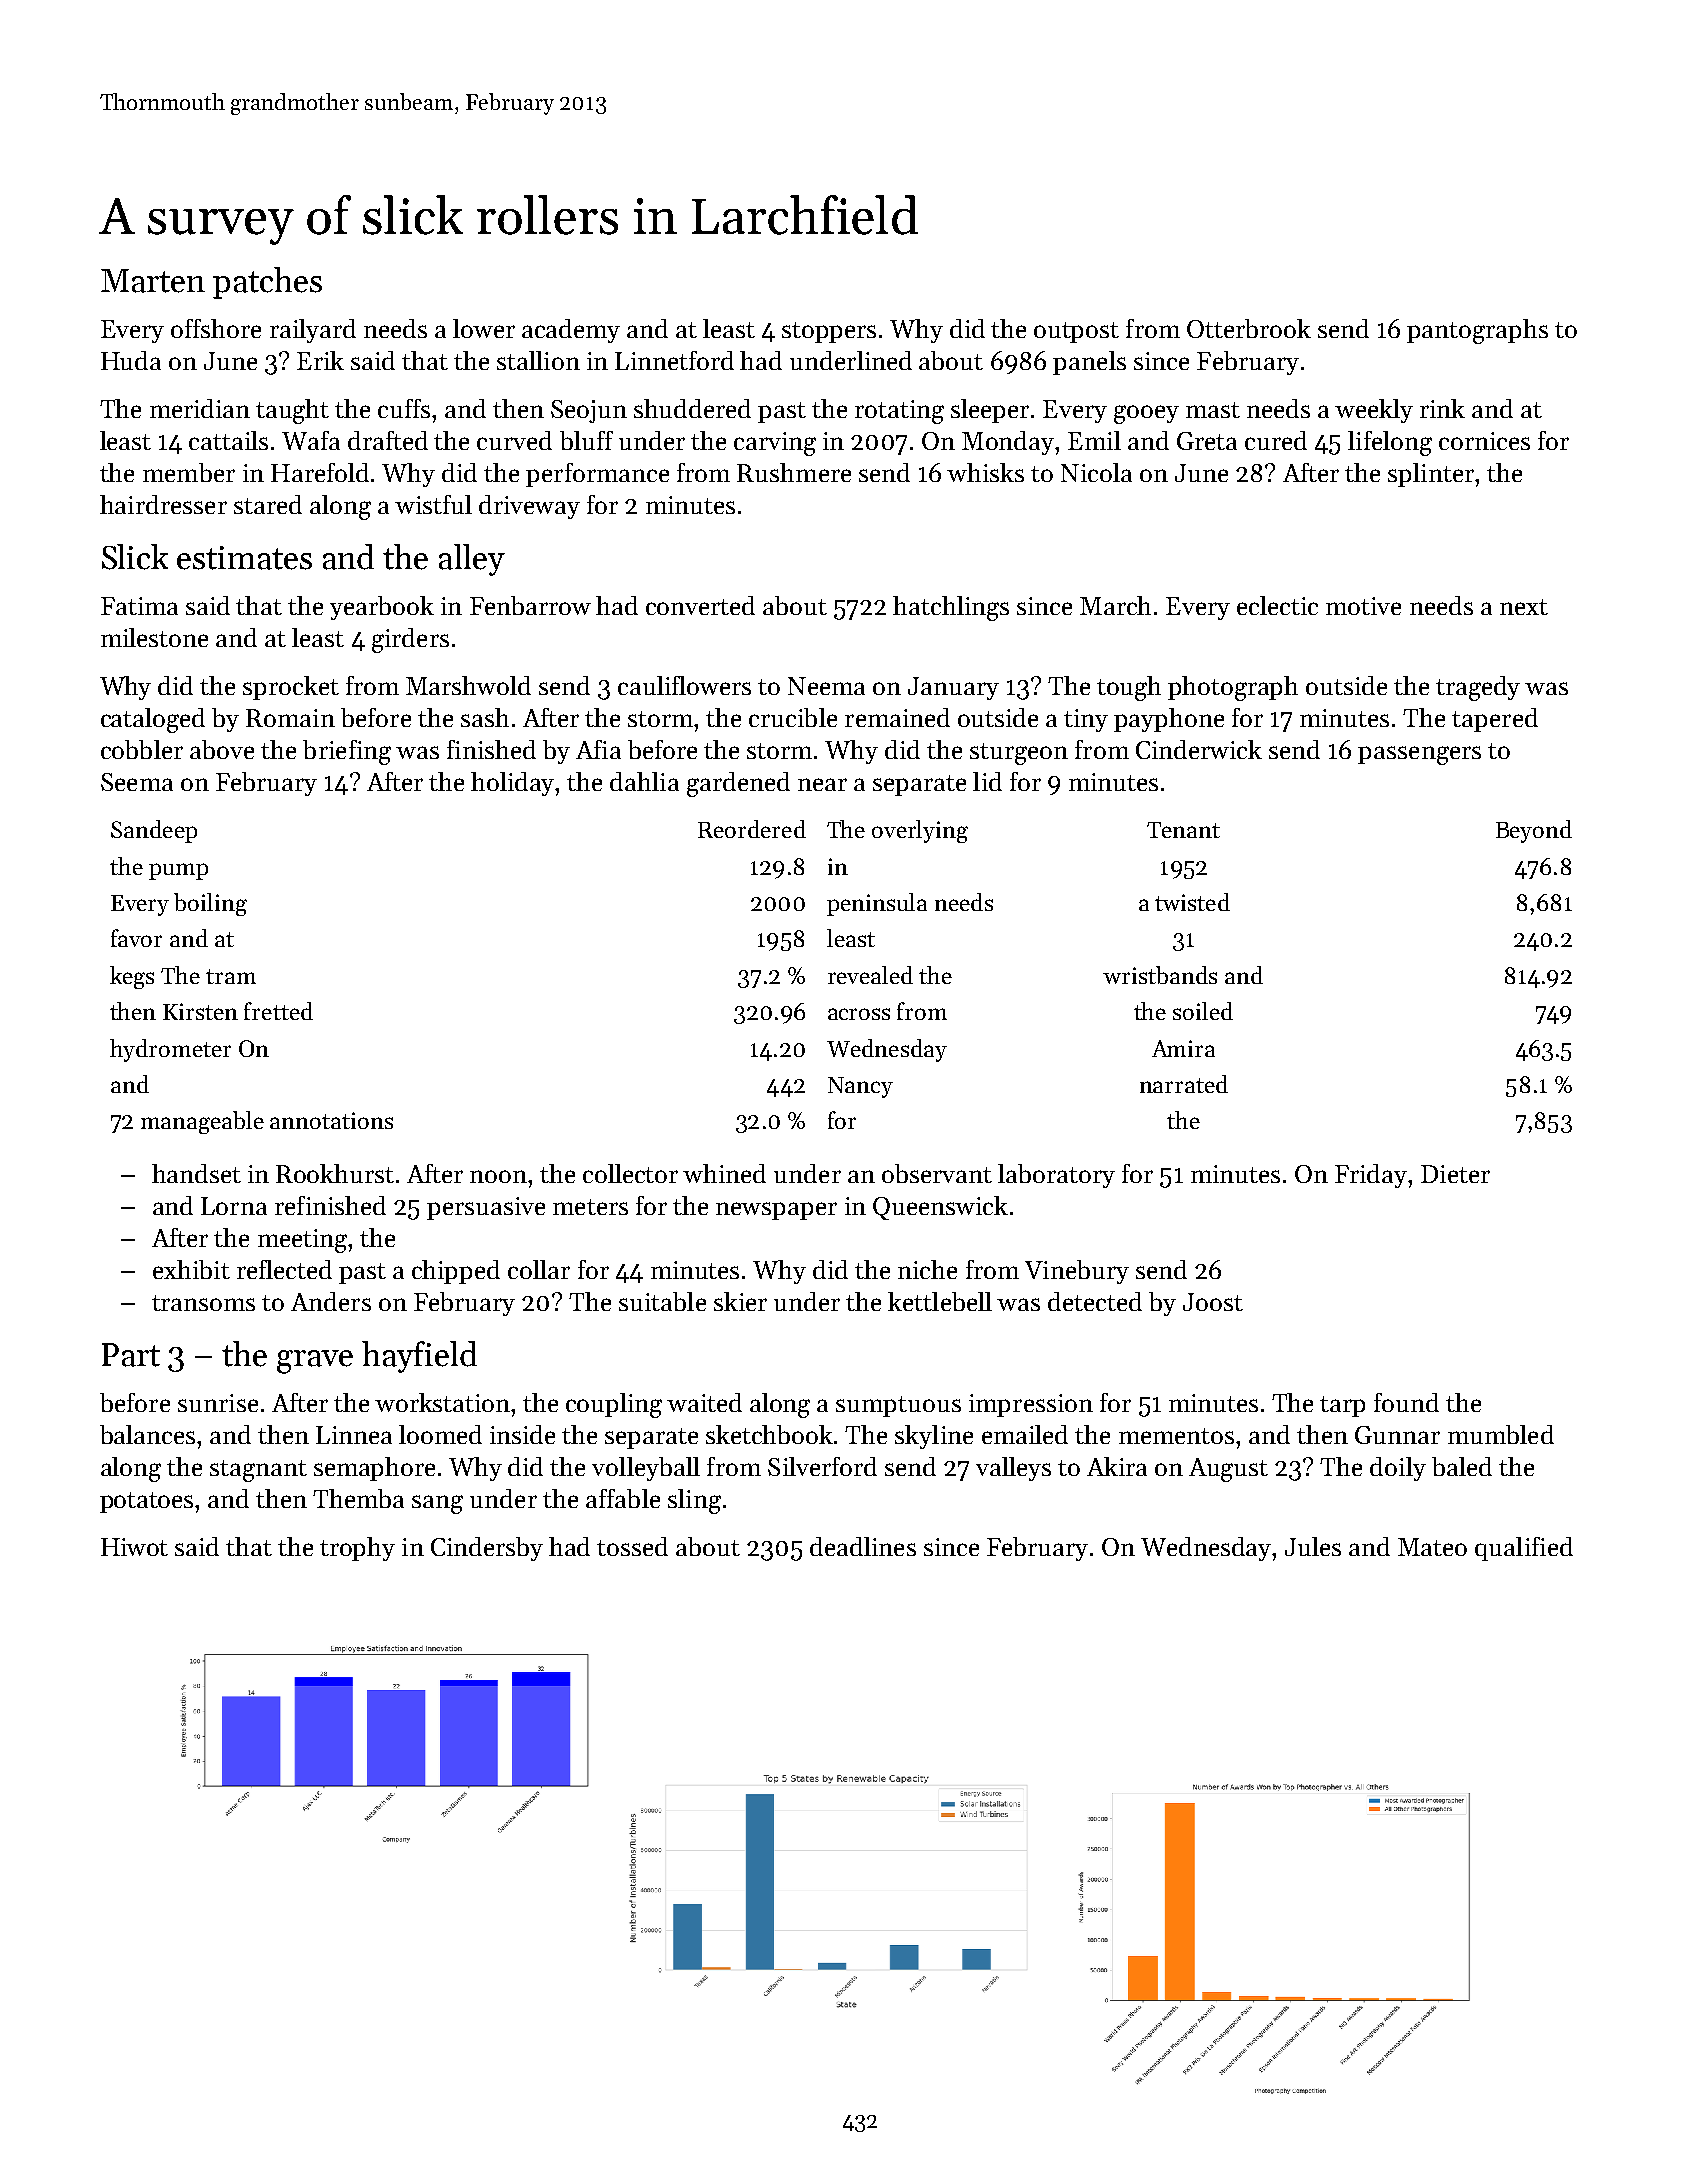  I want to click on laboratory, so click(1056, 1176).
